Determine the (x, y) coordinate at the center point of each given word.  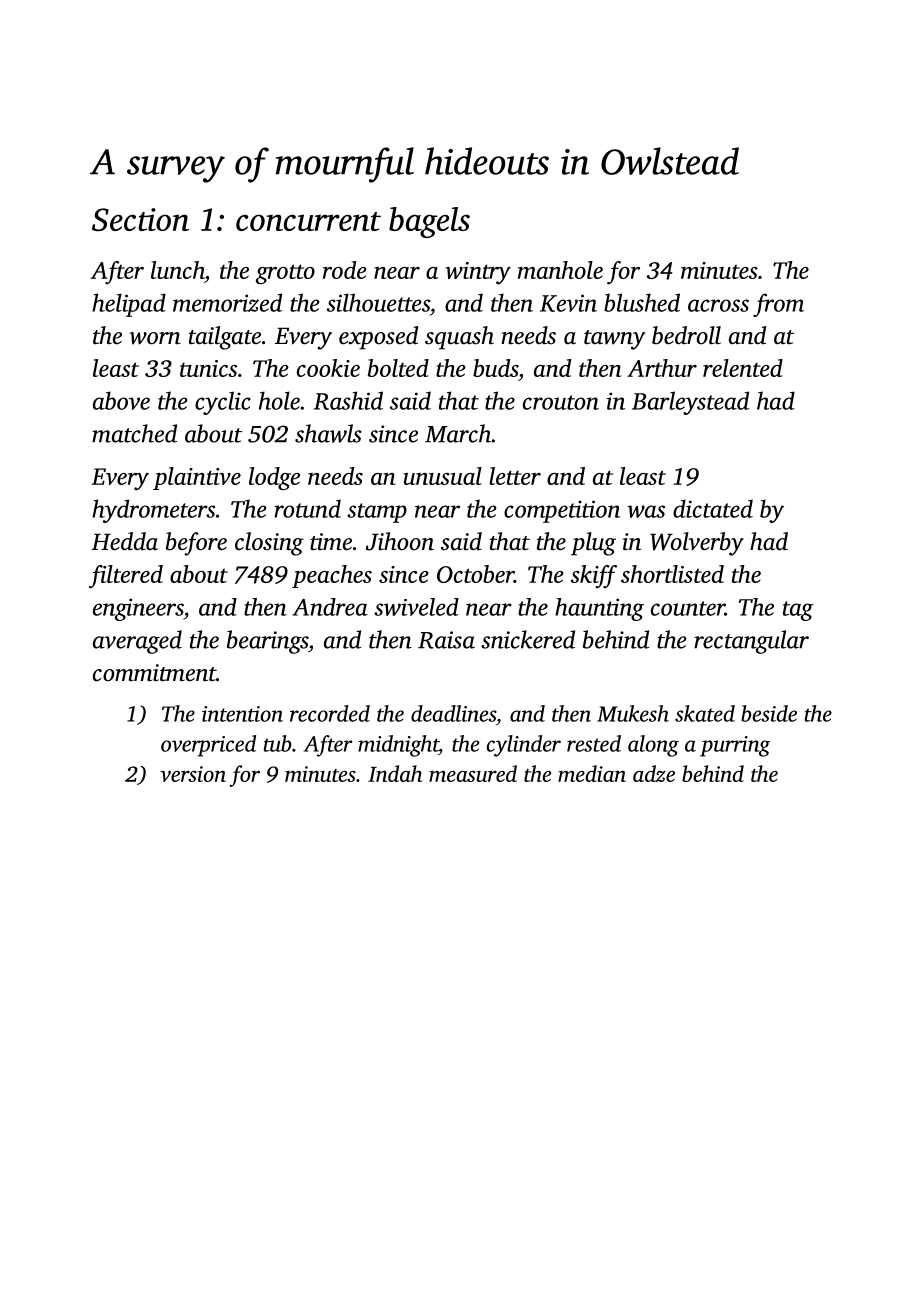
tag (798, 611)
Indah (395, 773)
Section (140, 219)
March (458, 433)
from (778, 305)
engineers (138, 609)
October (475, 574)
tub (277, 743)
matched (134, 433)
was (646, 511)
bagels (429, 222)
